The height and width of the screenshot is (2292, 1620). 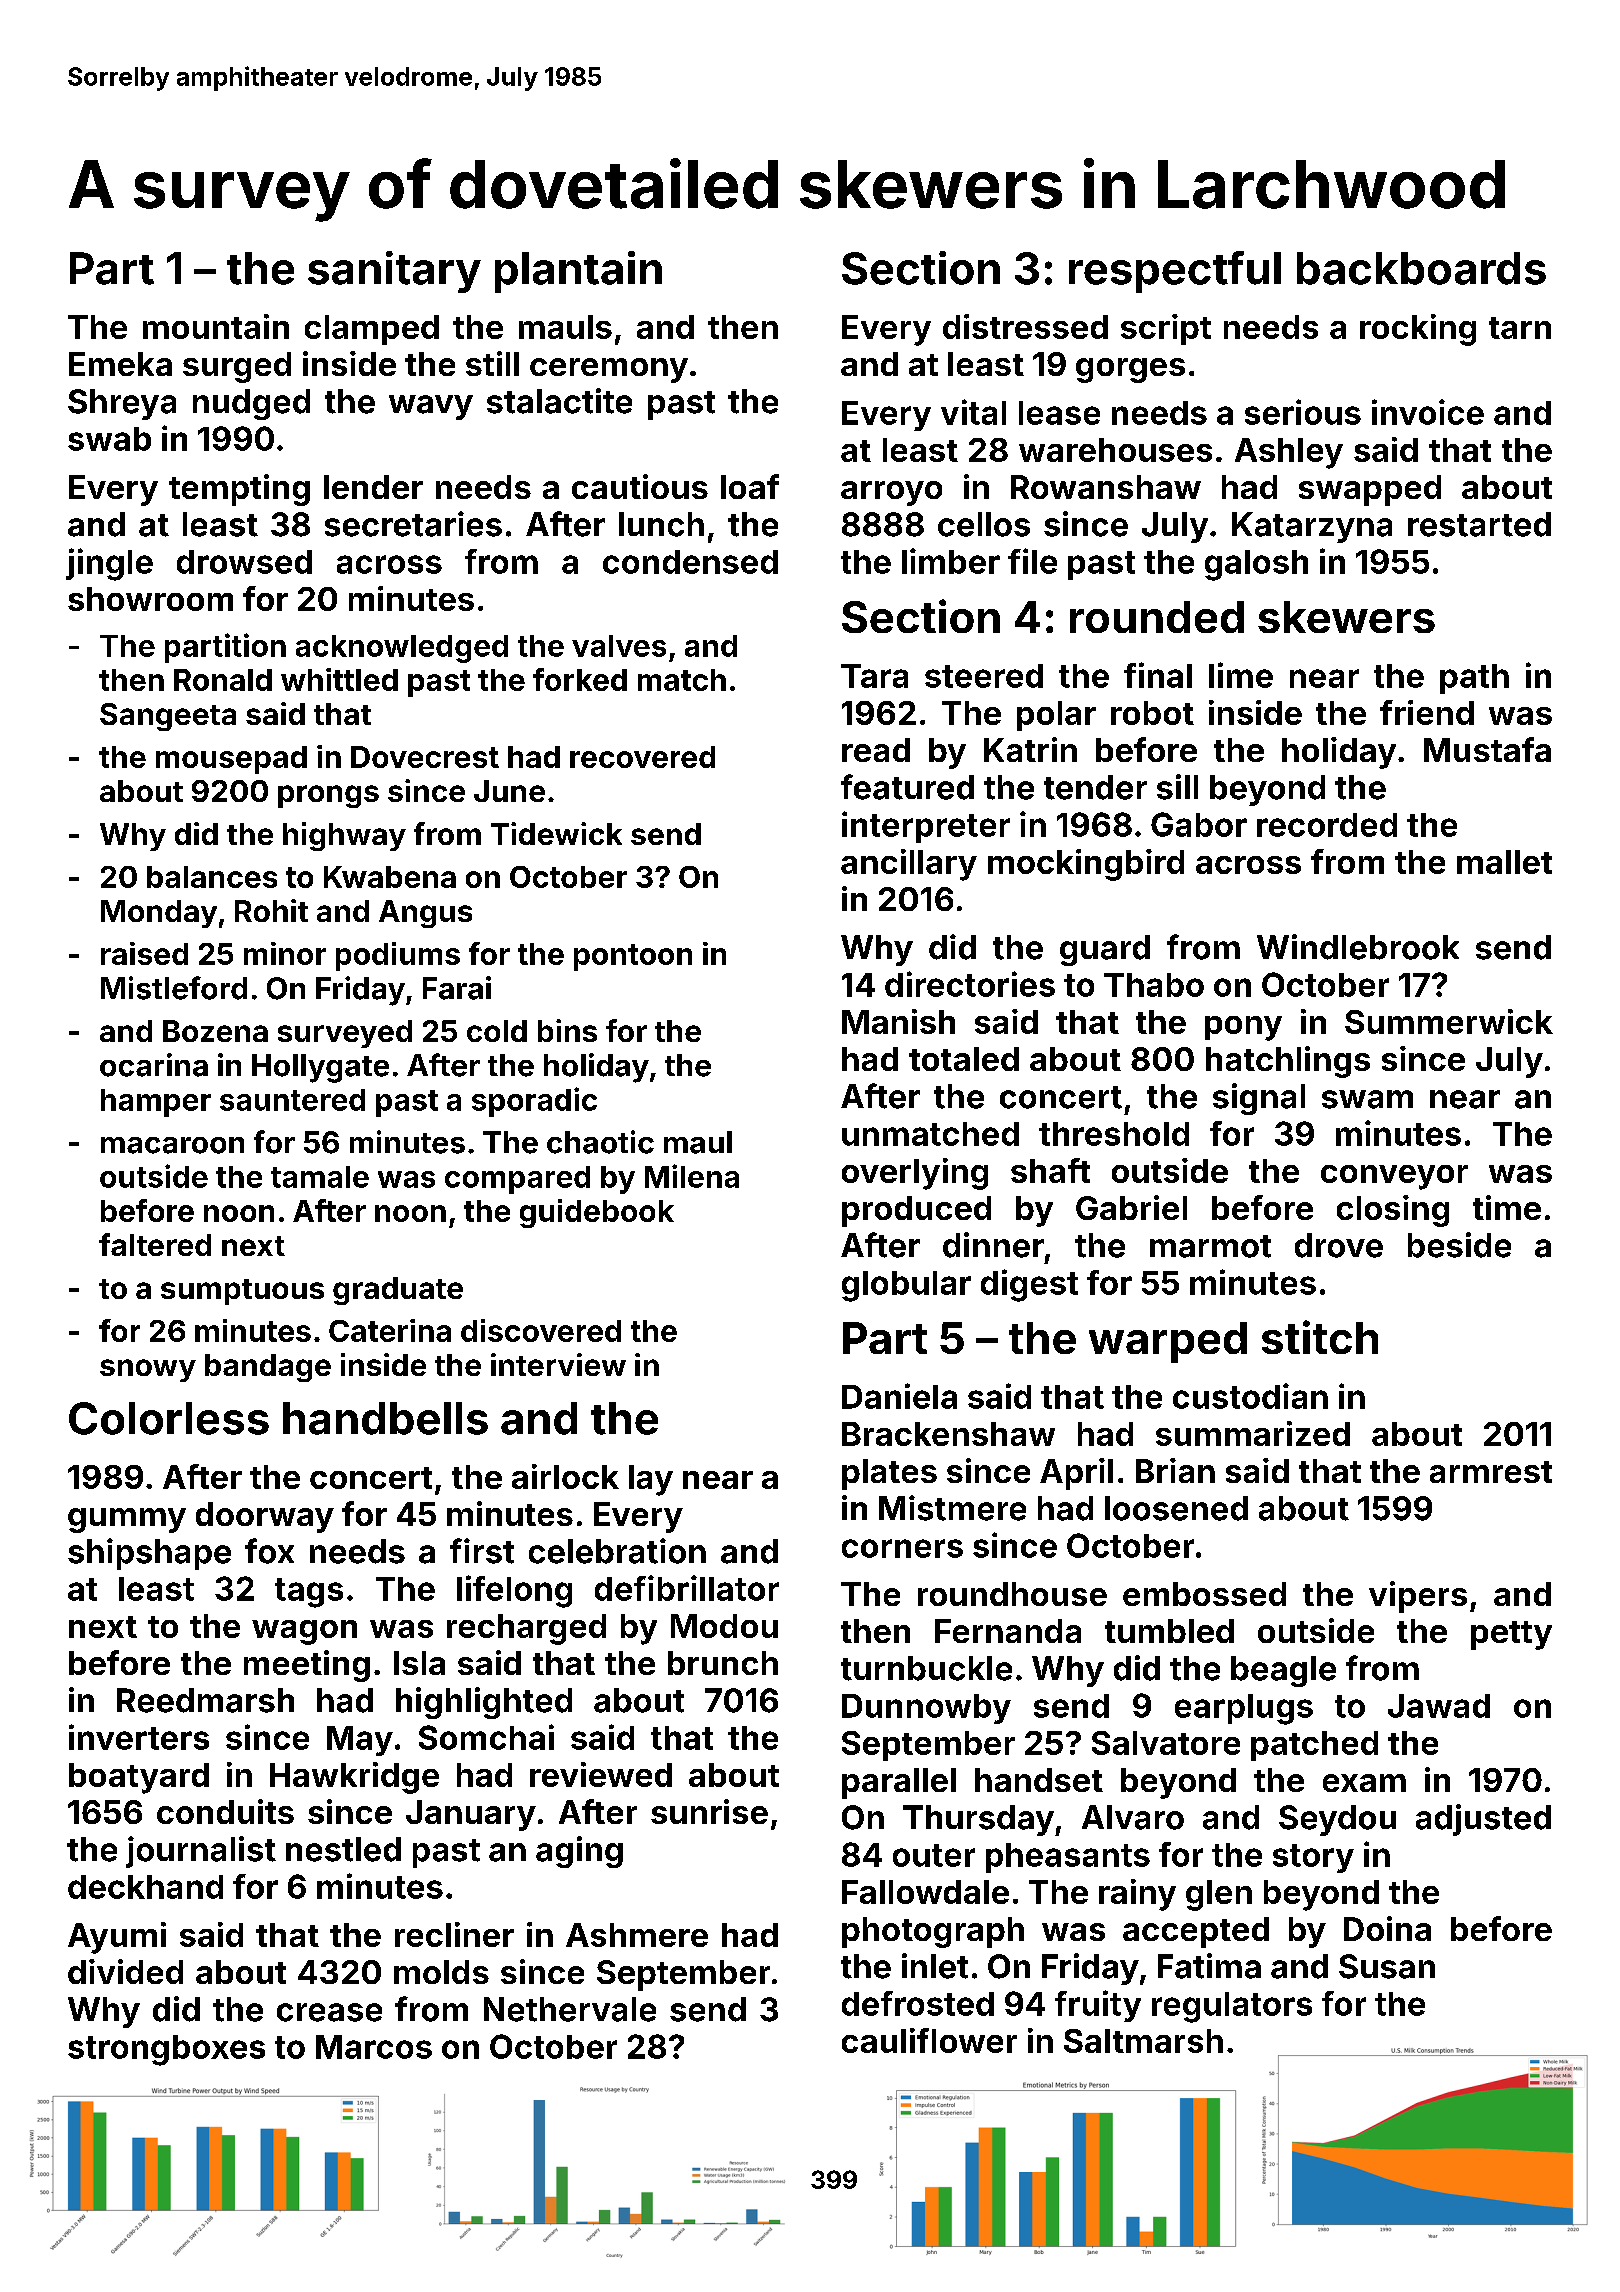 What do you see at coordinates (889, 1474) in the screenshot?
I see `plates` at bounding box center [889, 1474].
